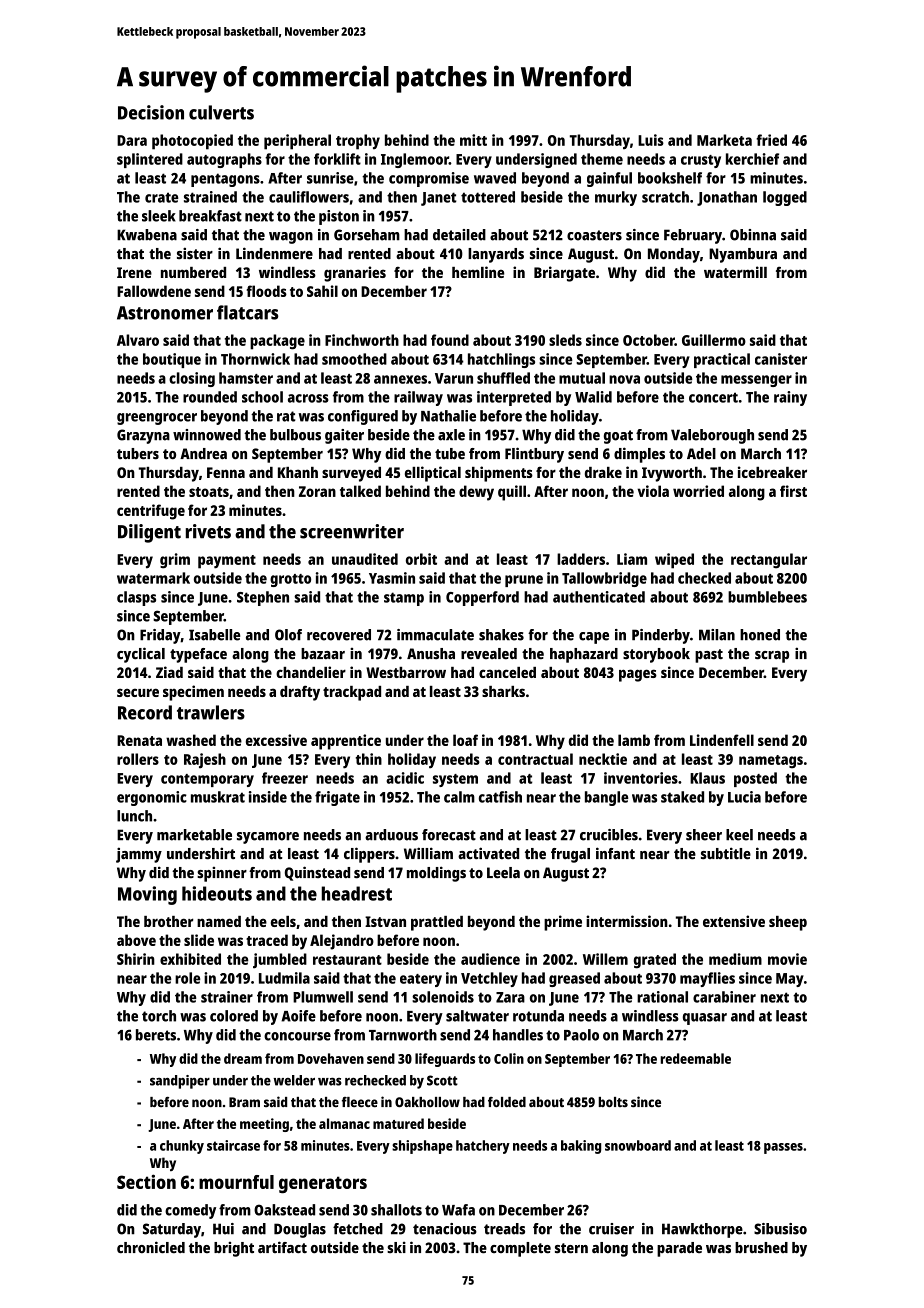 This document has width=924, height=1308. Describe the element at coordinates (534, 455) in the document. I see `Flintbury` at that location.
